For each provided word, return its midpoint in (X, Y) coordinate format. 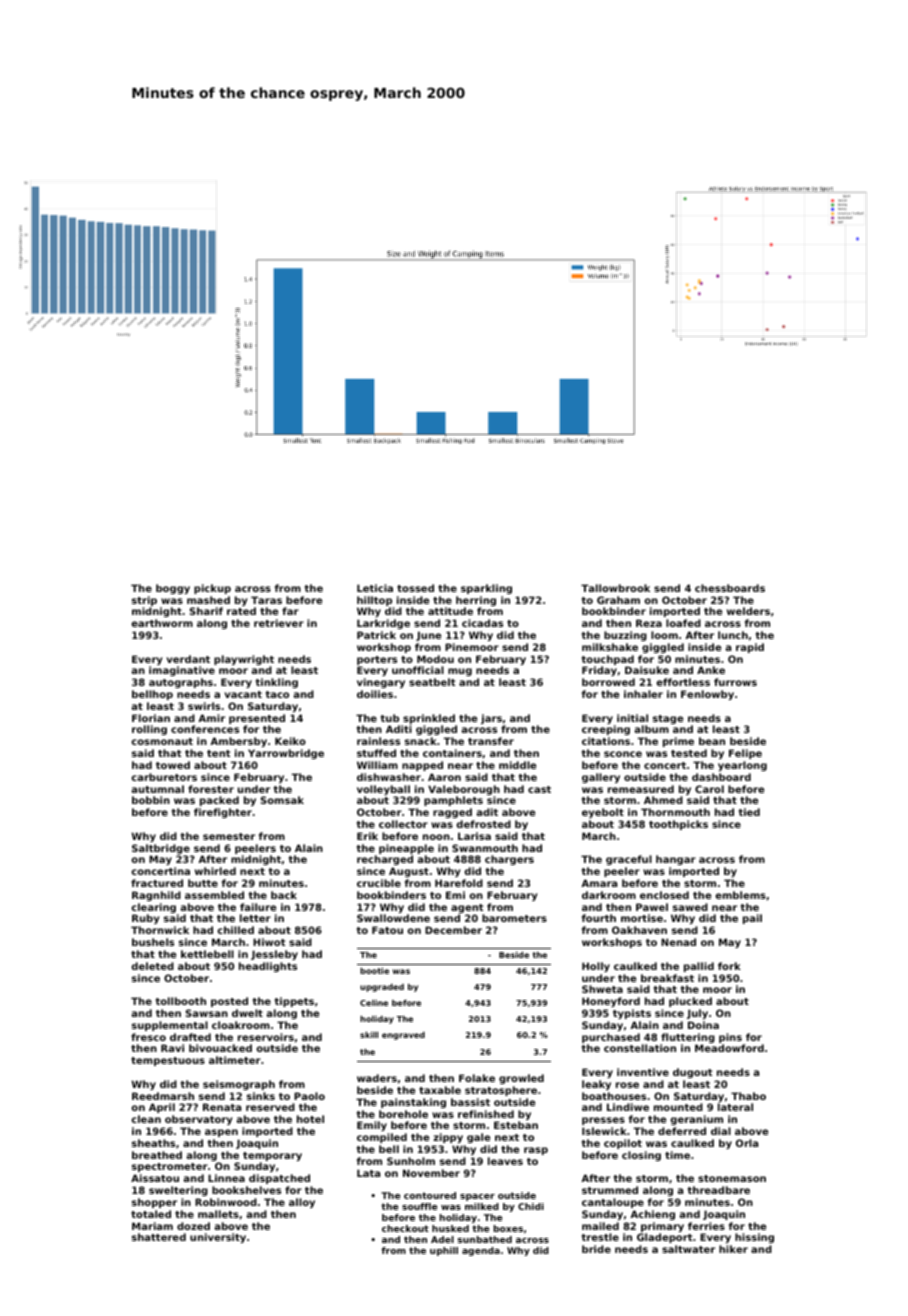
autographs (181, 683)
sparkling (486, 589)
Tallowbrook (615, 588)
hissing (754, 1238)
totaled (151, 1214)
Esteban (516, 1125)
